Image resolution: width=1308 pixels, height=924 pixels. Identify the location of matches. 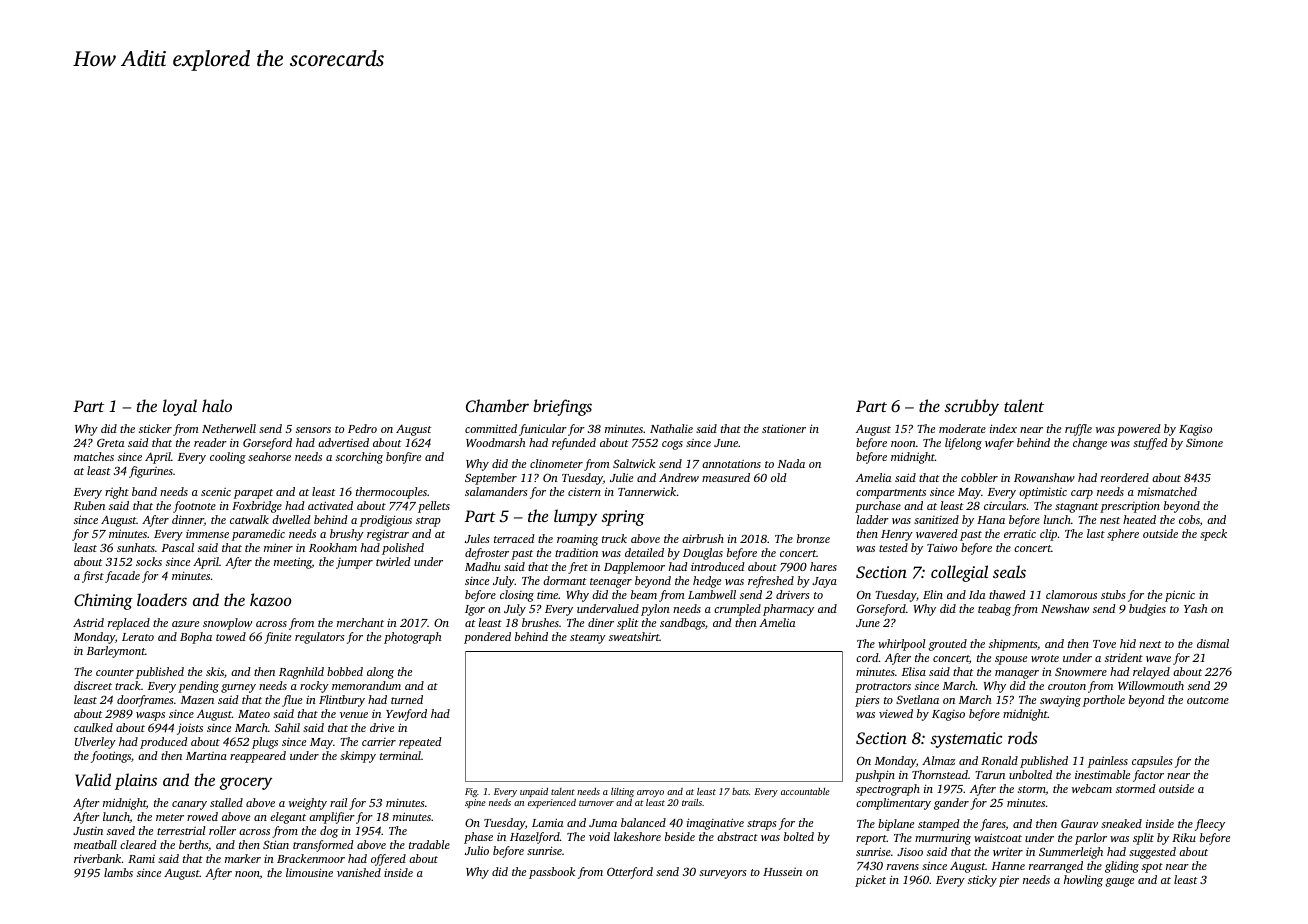
(94, 456).
